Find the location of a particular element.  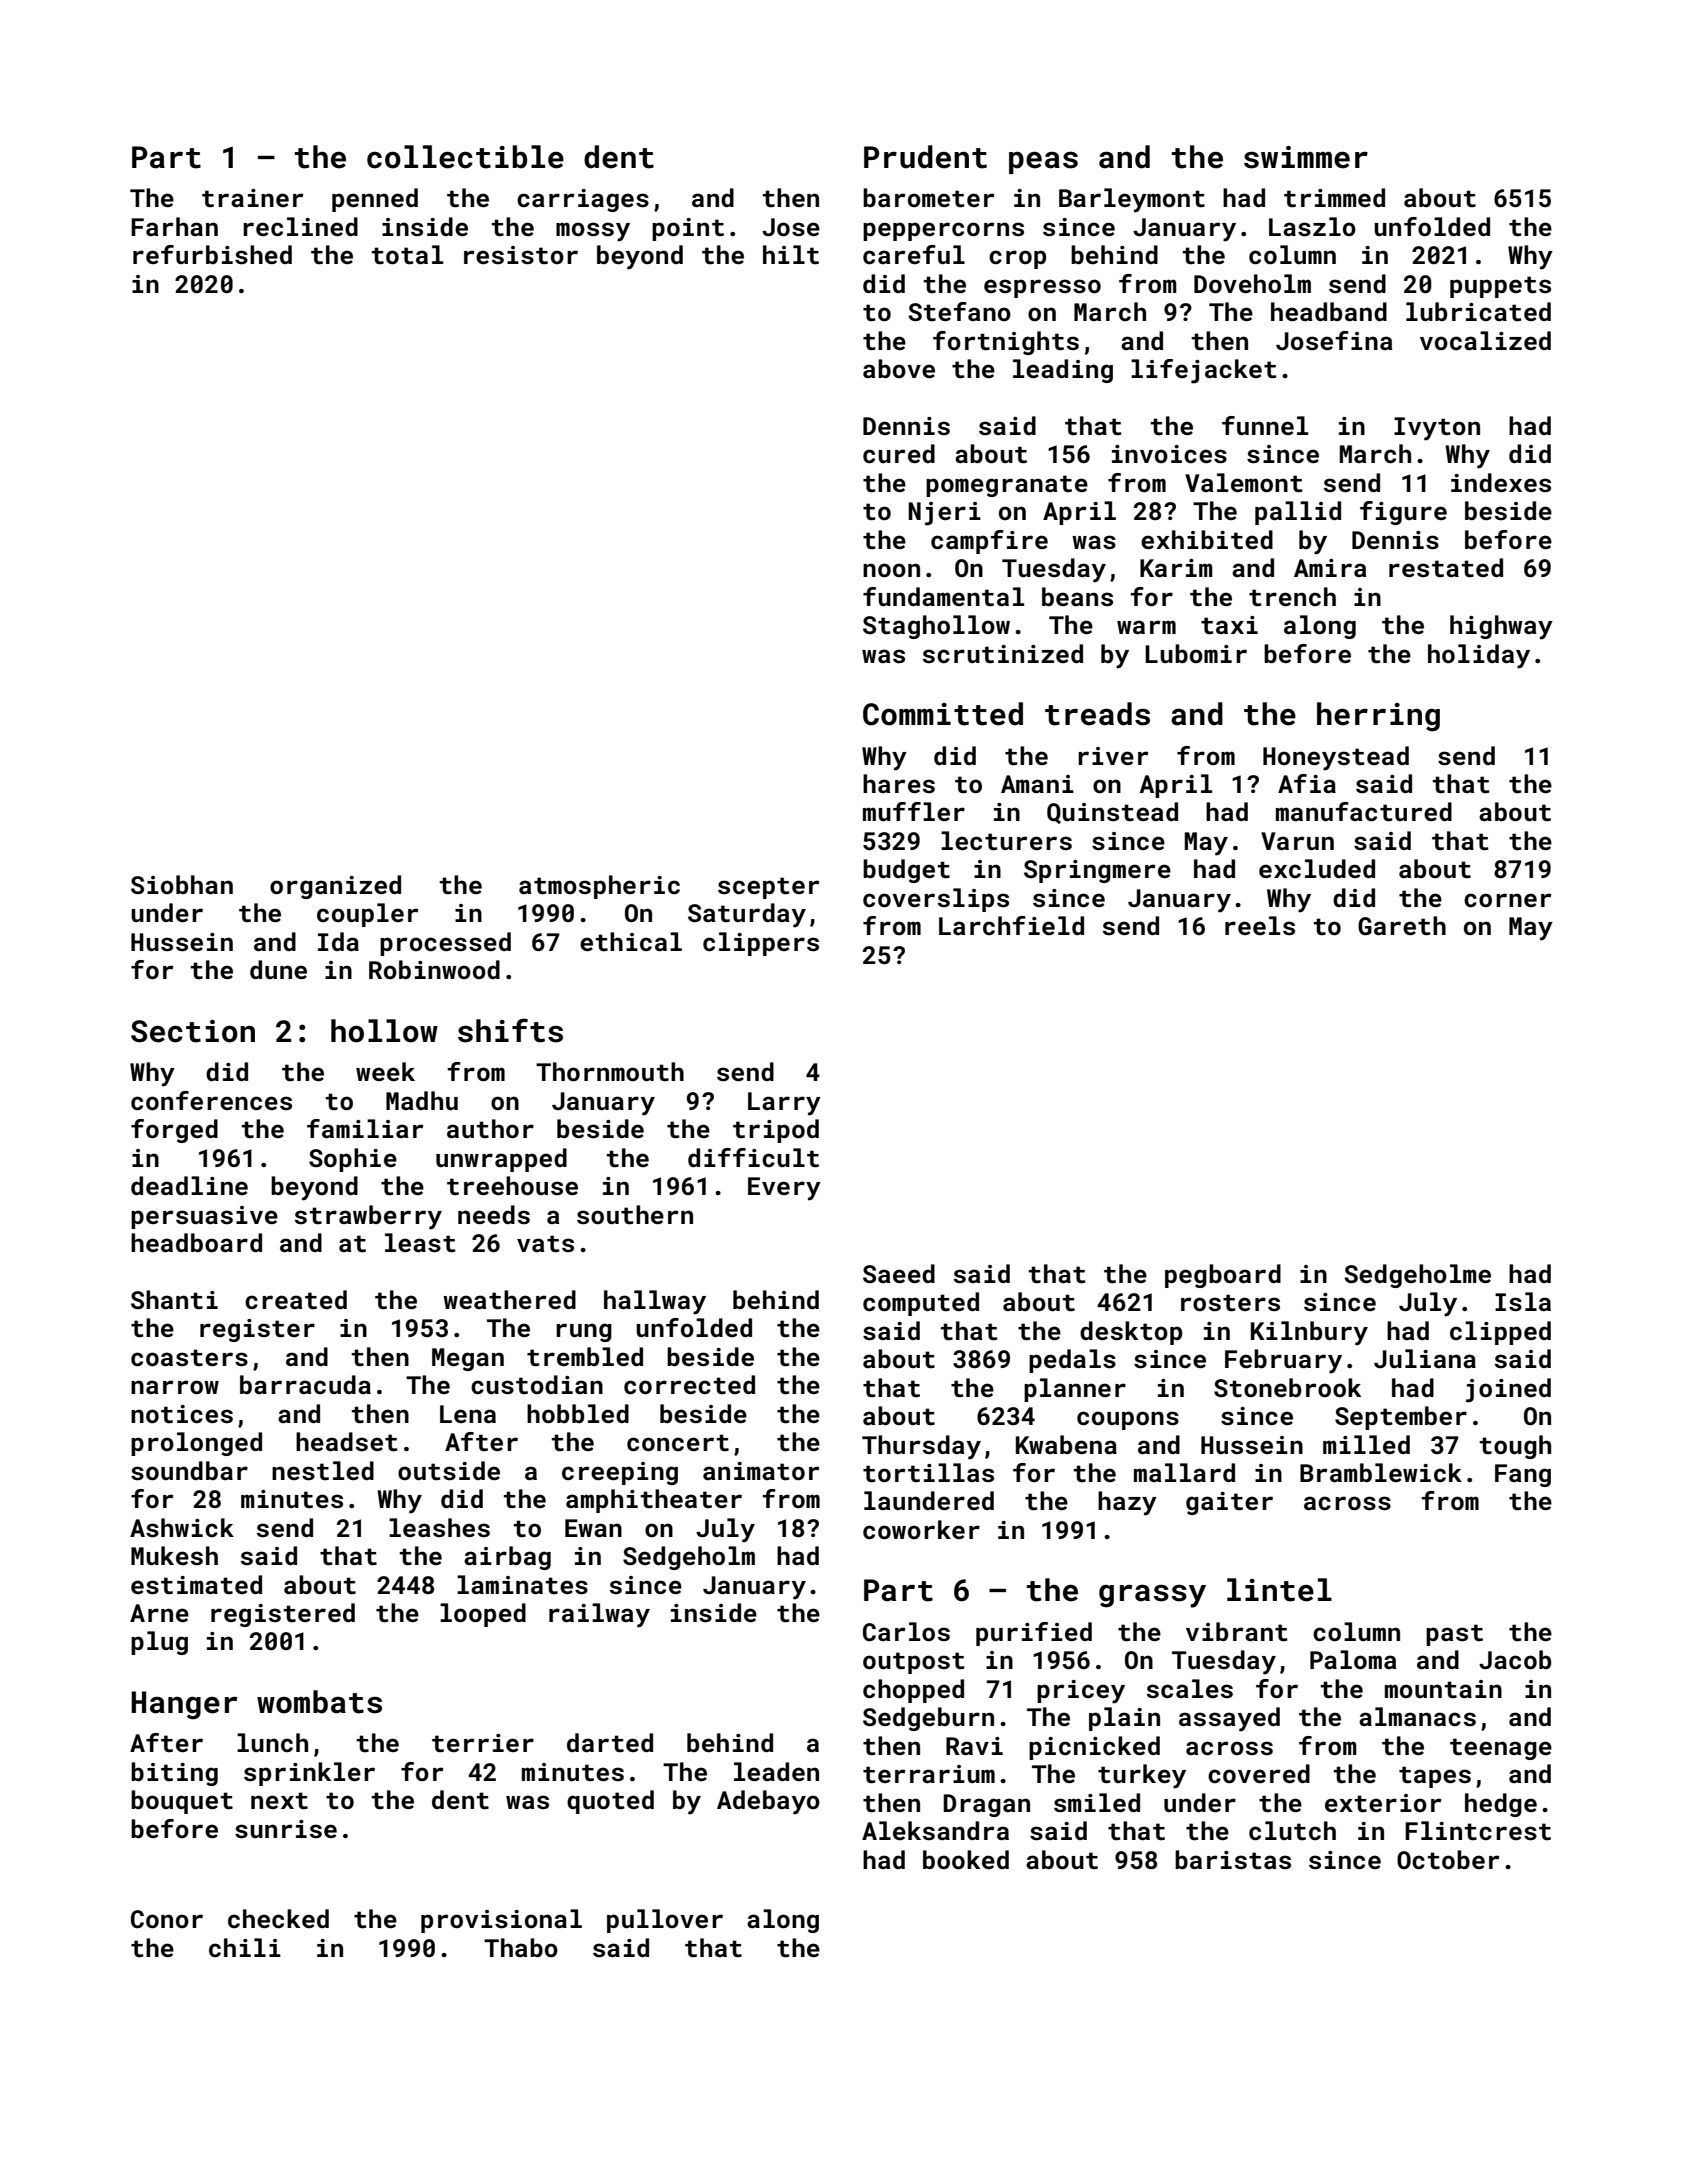

Megan is located at coordinates (468, 1359).
